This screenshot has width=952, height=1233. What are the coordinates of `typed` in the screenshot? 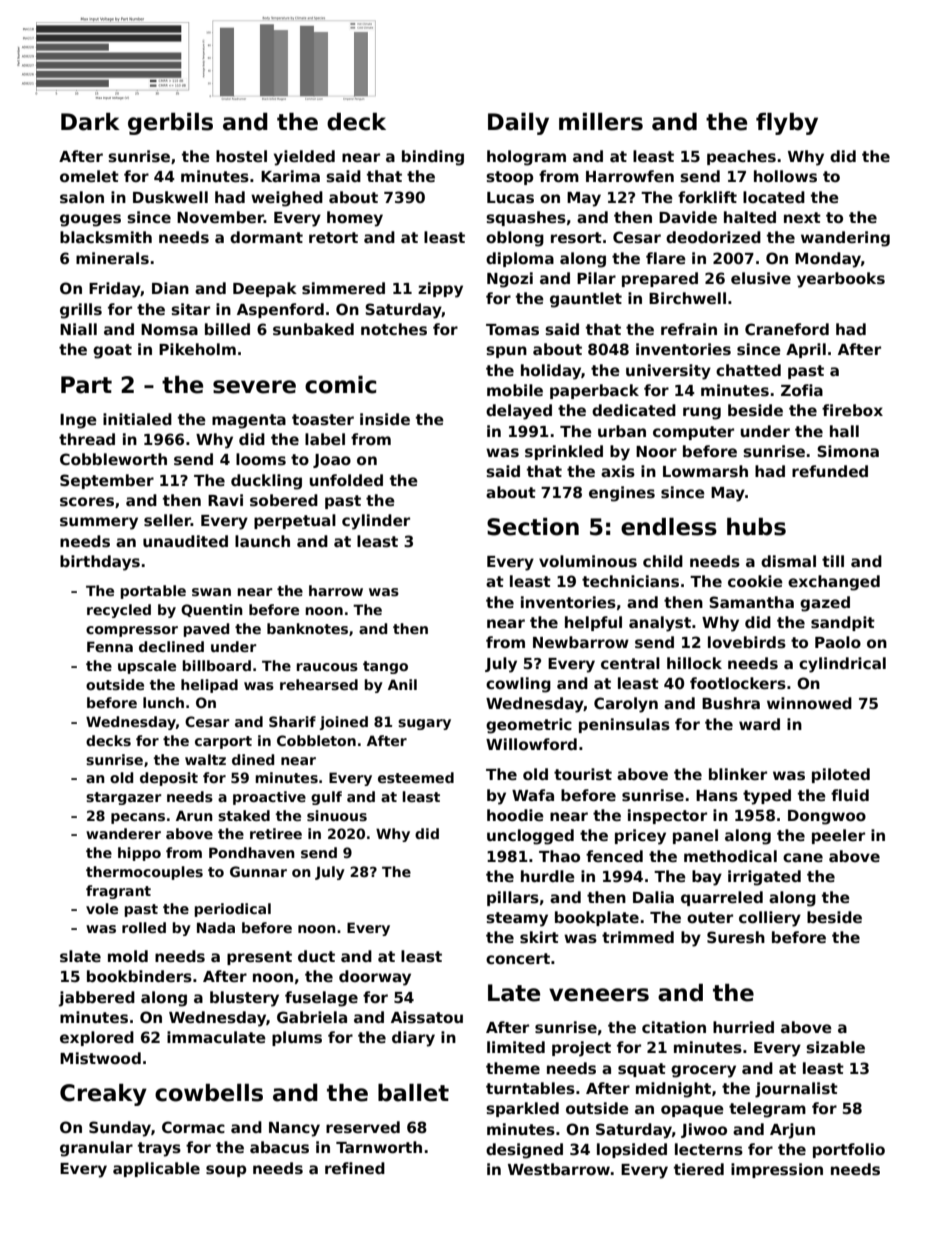 It's located at (767, 797).
